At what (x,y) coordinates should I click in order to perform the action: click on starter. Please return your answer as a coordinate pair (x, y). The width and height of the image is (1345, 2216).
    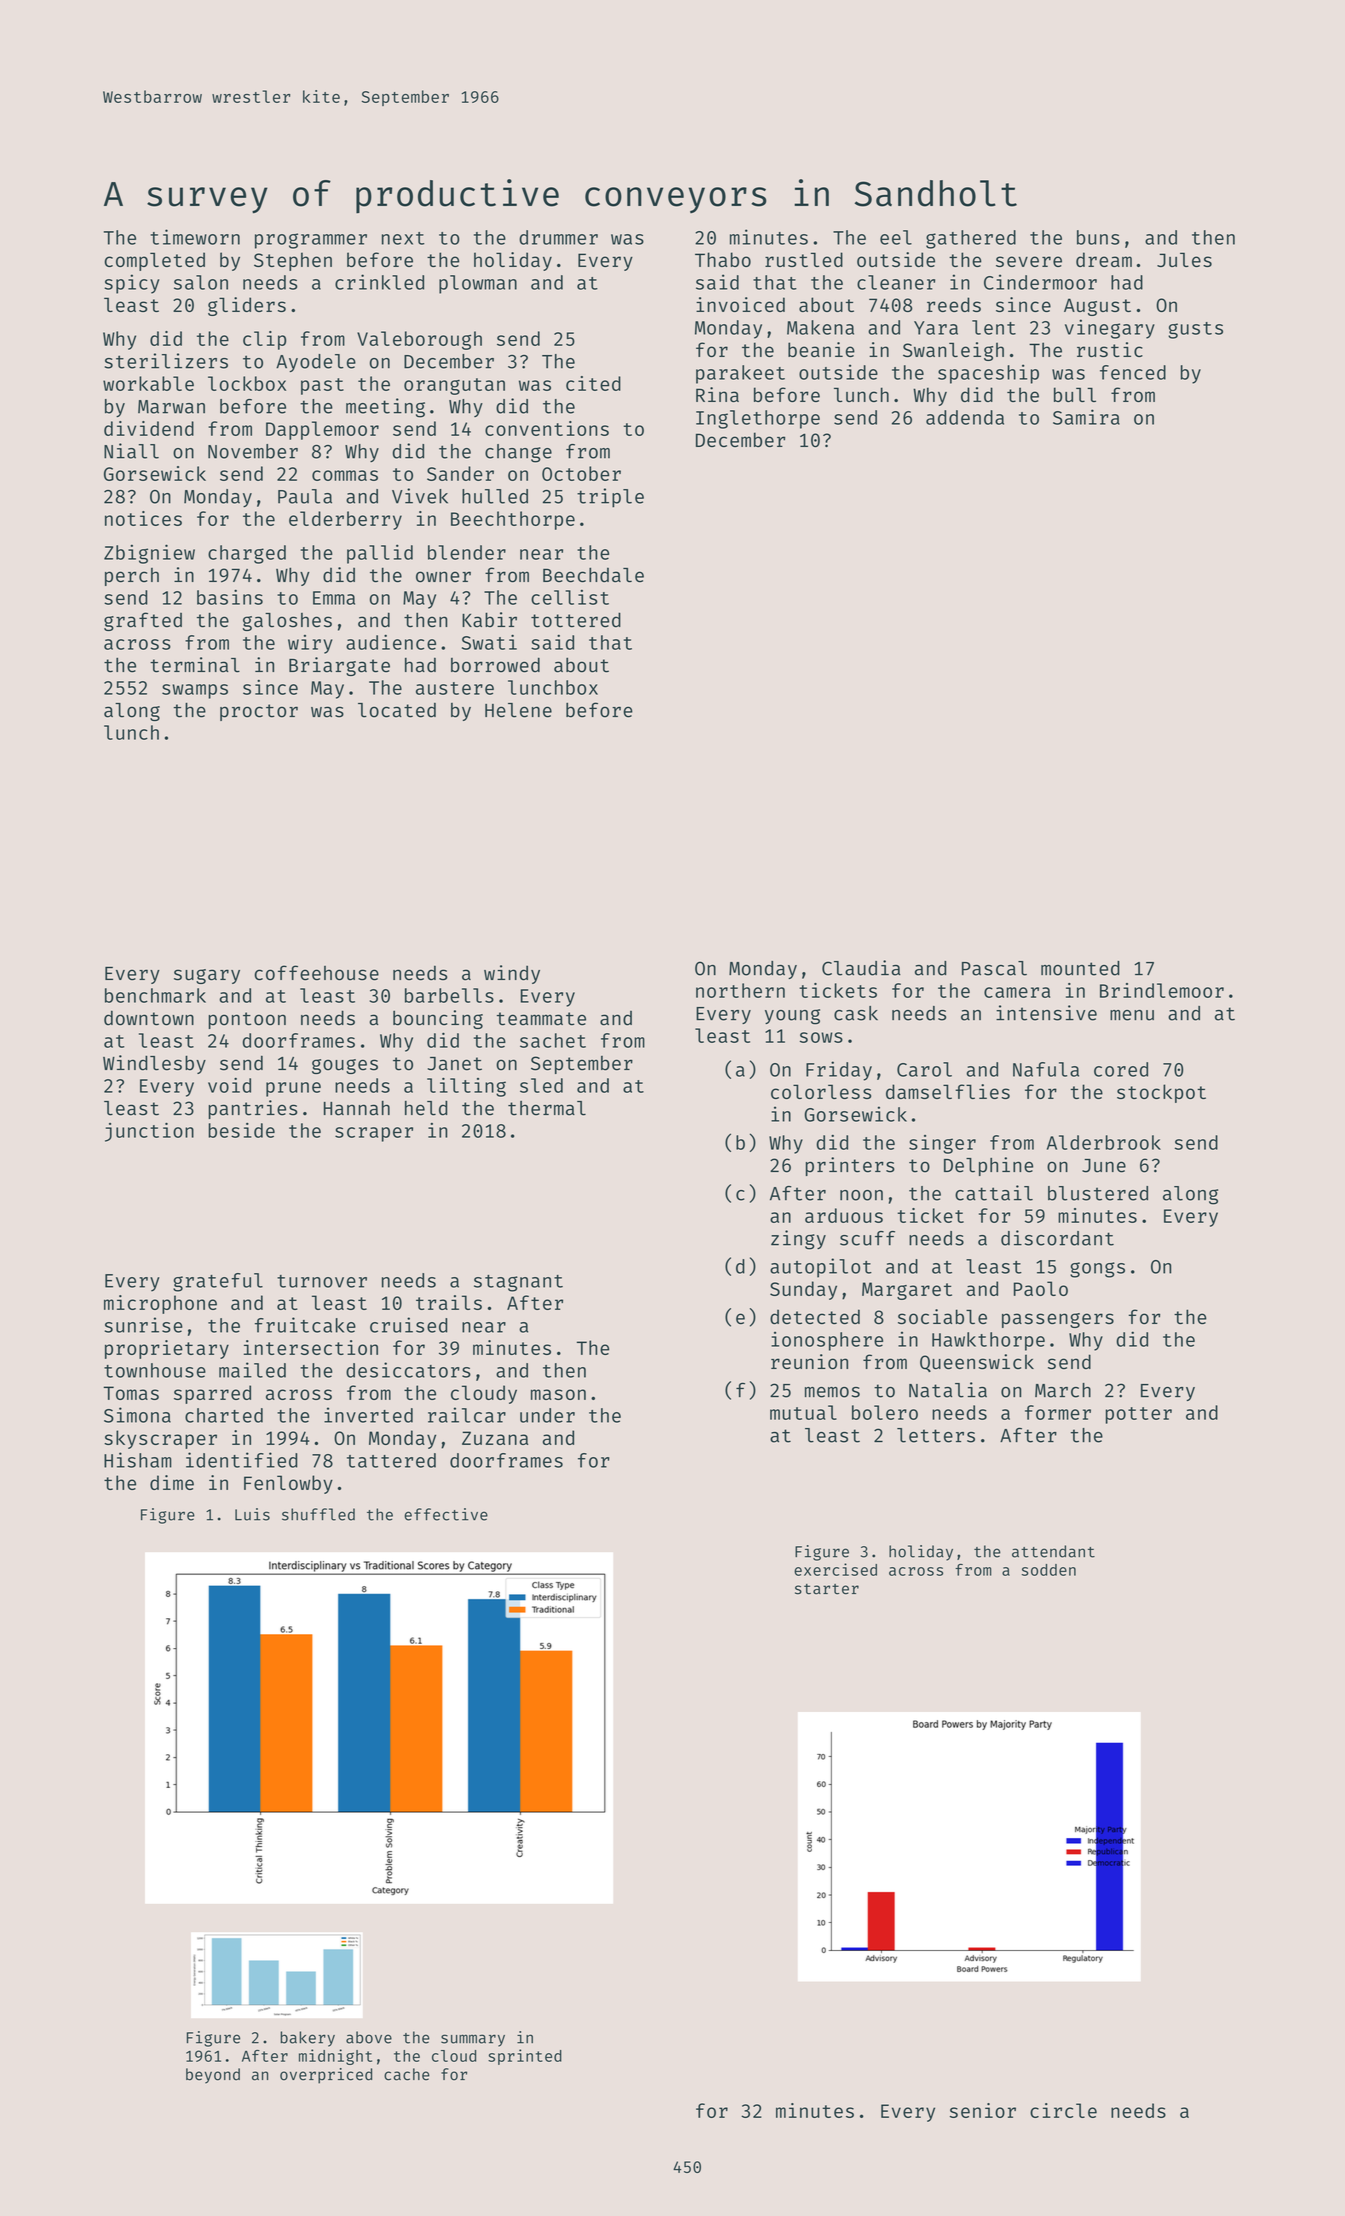
    Looking at the image, I should click on (827, 1589).
